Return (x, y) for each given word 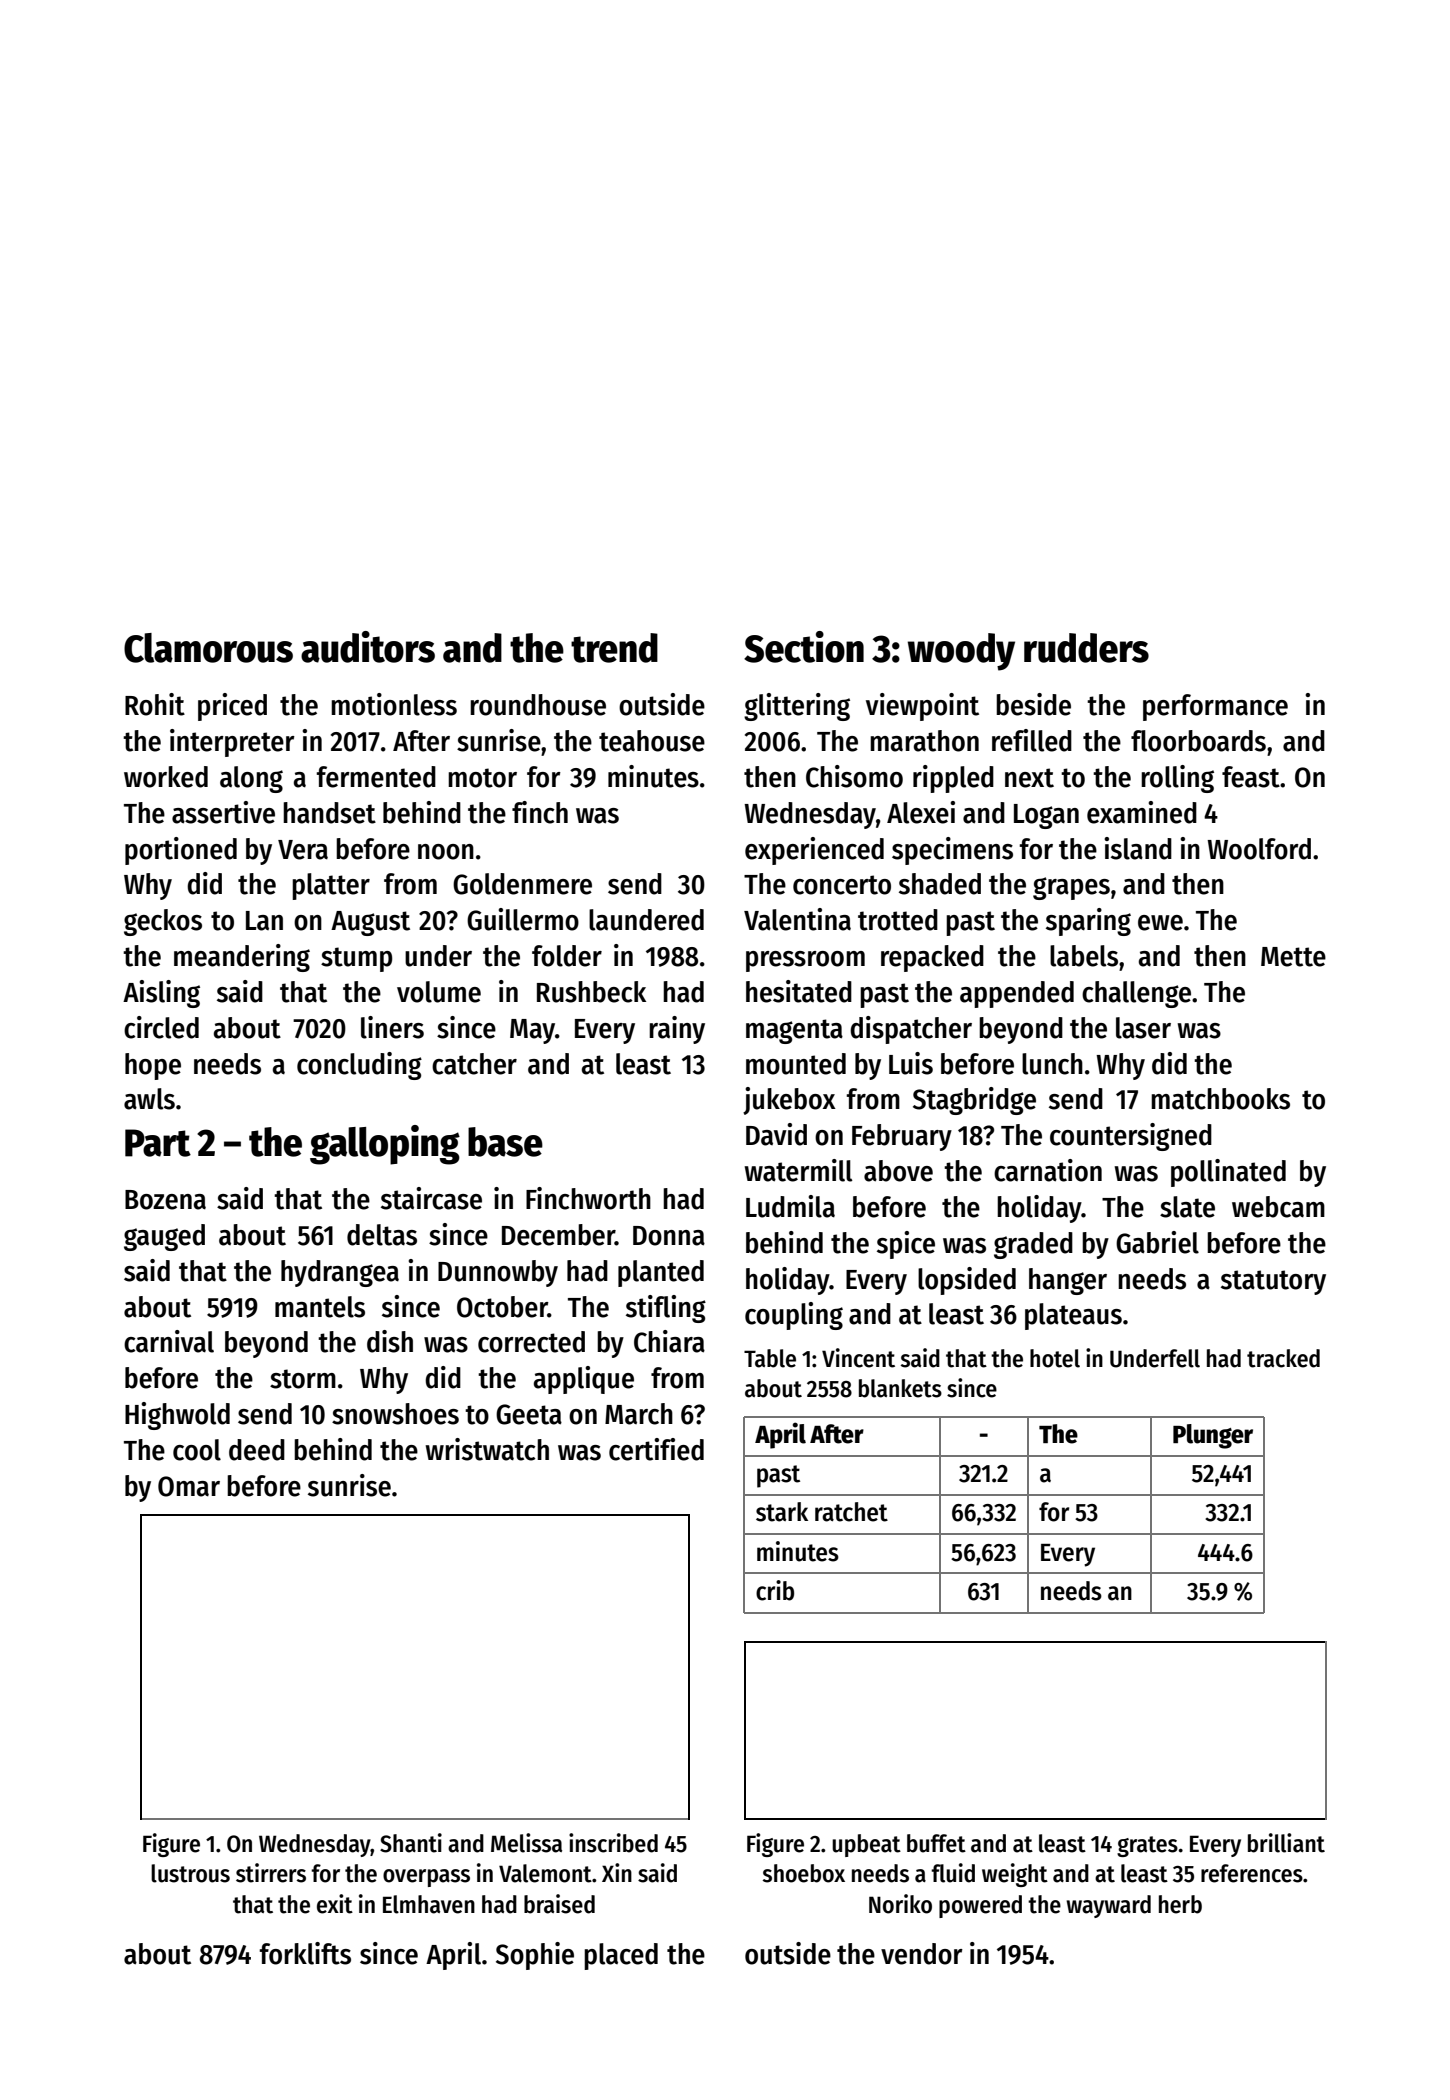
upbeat (866, 1845)
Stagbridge (974, 1101)
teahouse (652, 741)
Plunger (1213, 1436)
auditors (368, 647)
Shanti (411, 1843)
